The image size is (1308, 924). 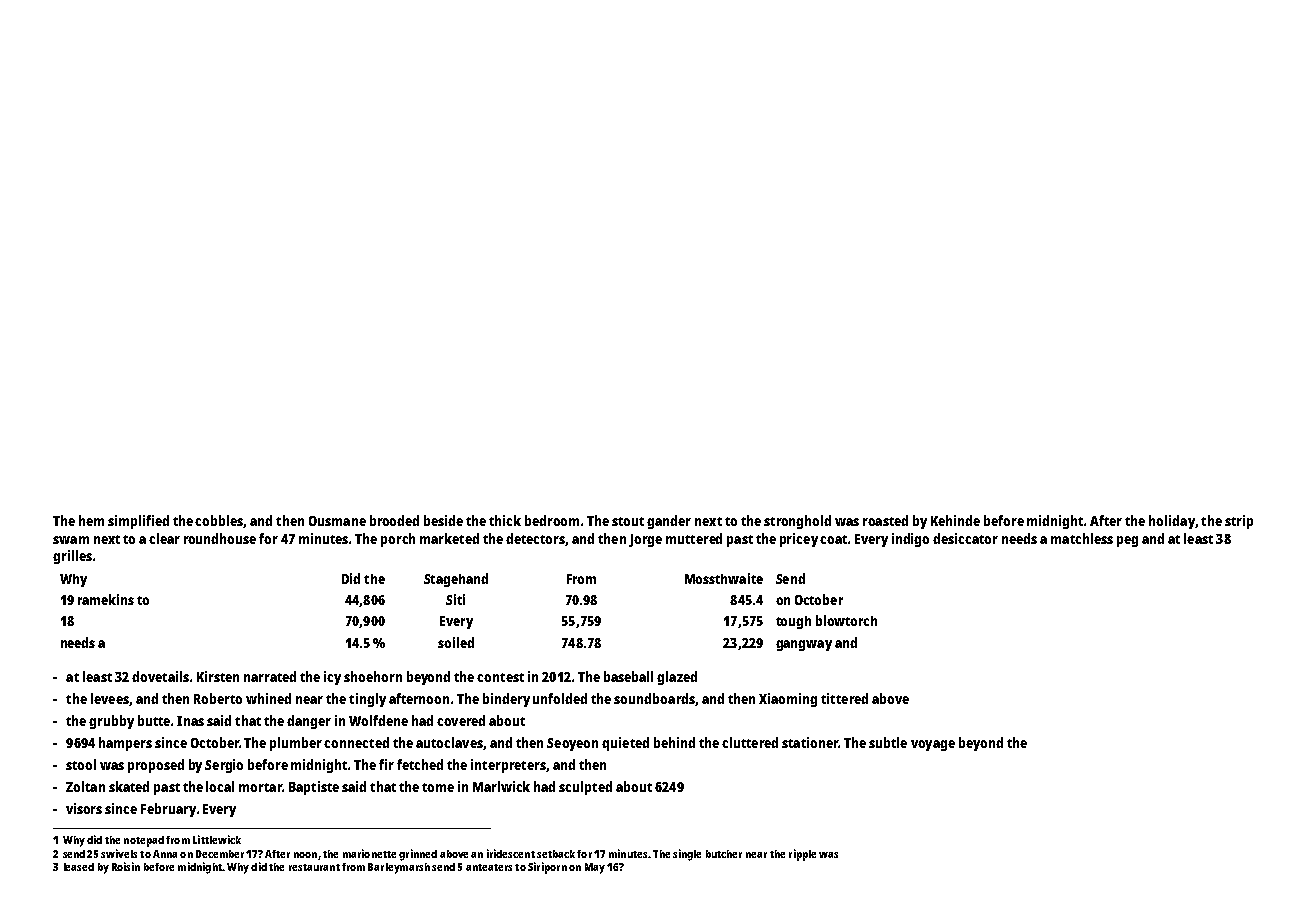 I want to click on voyage, so click(x=933, y=745).
